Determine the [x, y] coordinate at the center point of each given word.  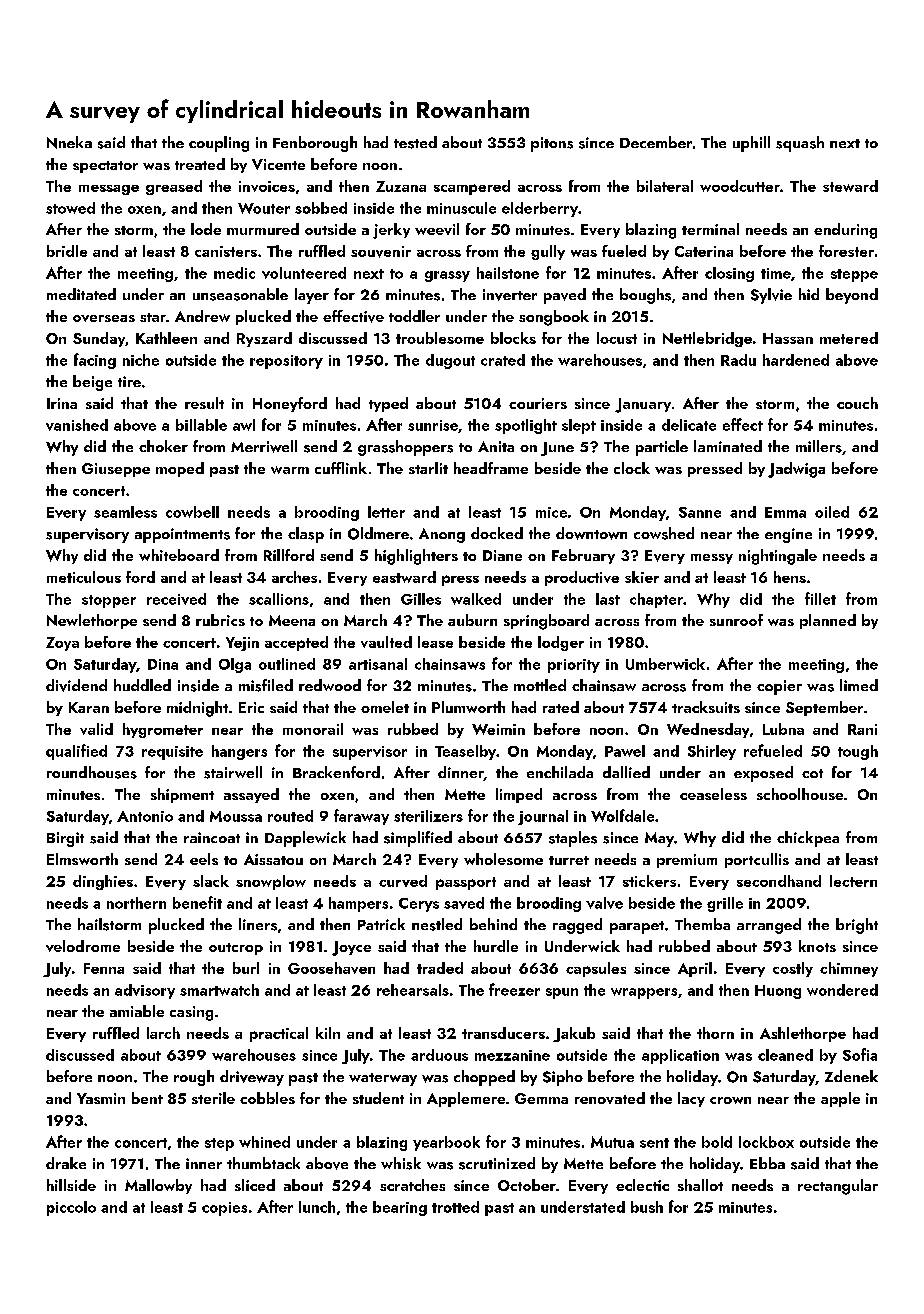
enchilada [560, 772]
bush [647, 1207]
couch [857, 403]
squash [800, 144]
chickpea [808, 839]
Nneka [69, 142]
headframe [491, 468]
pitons [552, 144]
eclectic [642, 1185]
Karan [89, 707]
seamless [125, 512]
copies [224, 1209]
